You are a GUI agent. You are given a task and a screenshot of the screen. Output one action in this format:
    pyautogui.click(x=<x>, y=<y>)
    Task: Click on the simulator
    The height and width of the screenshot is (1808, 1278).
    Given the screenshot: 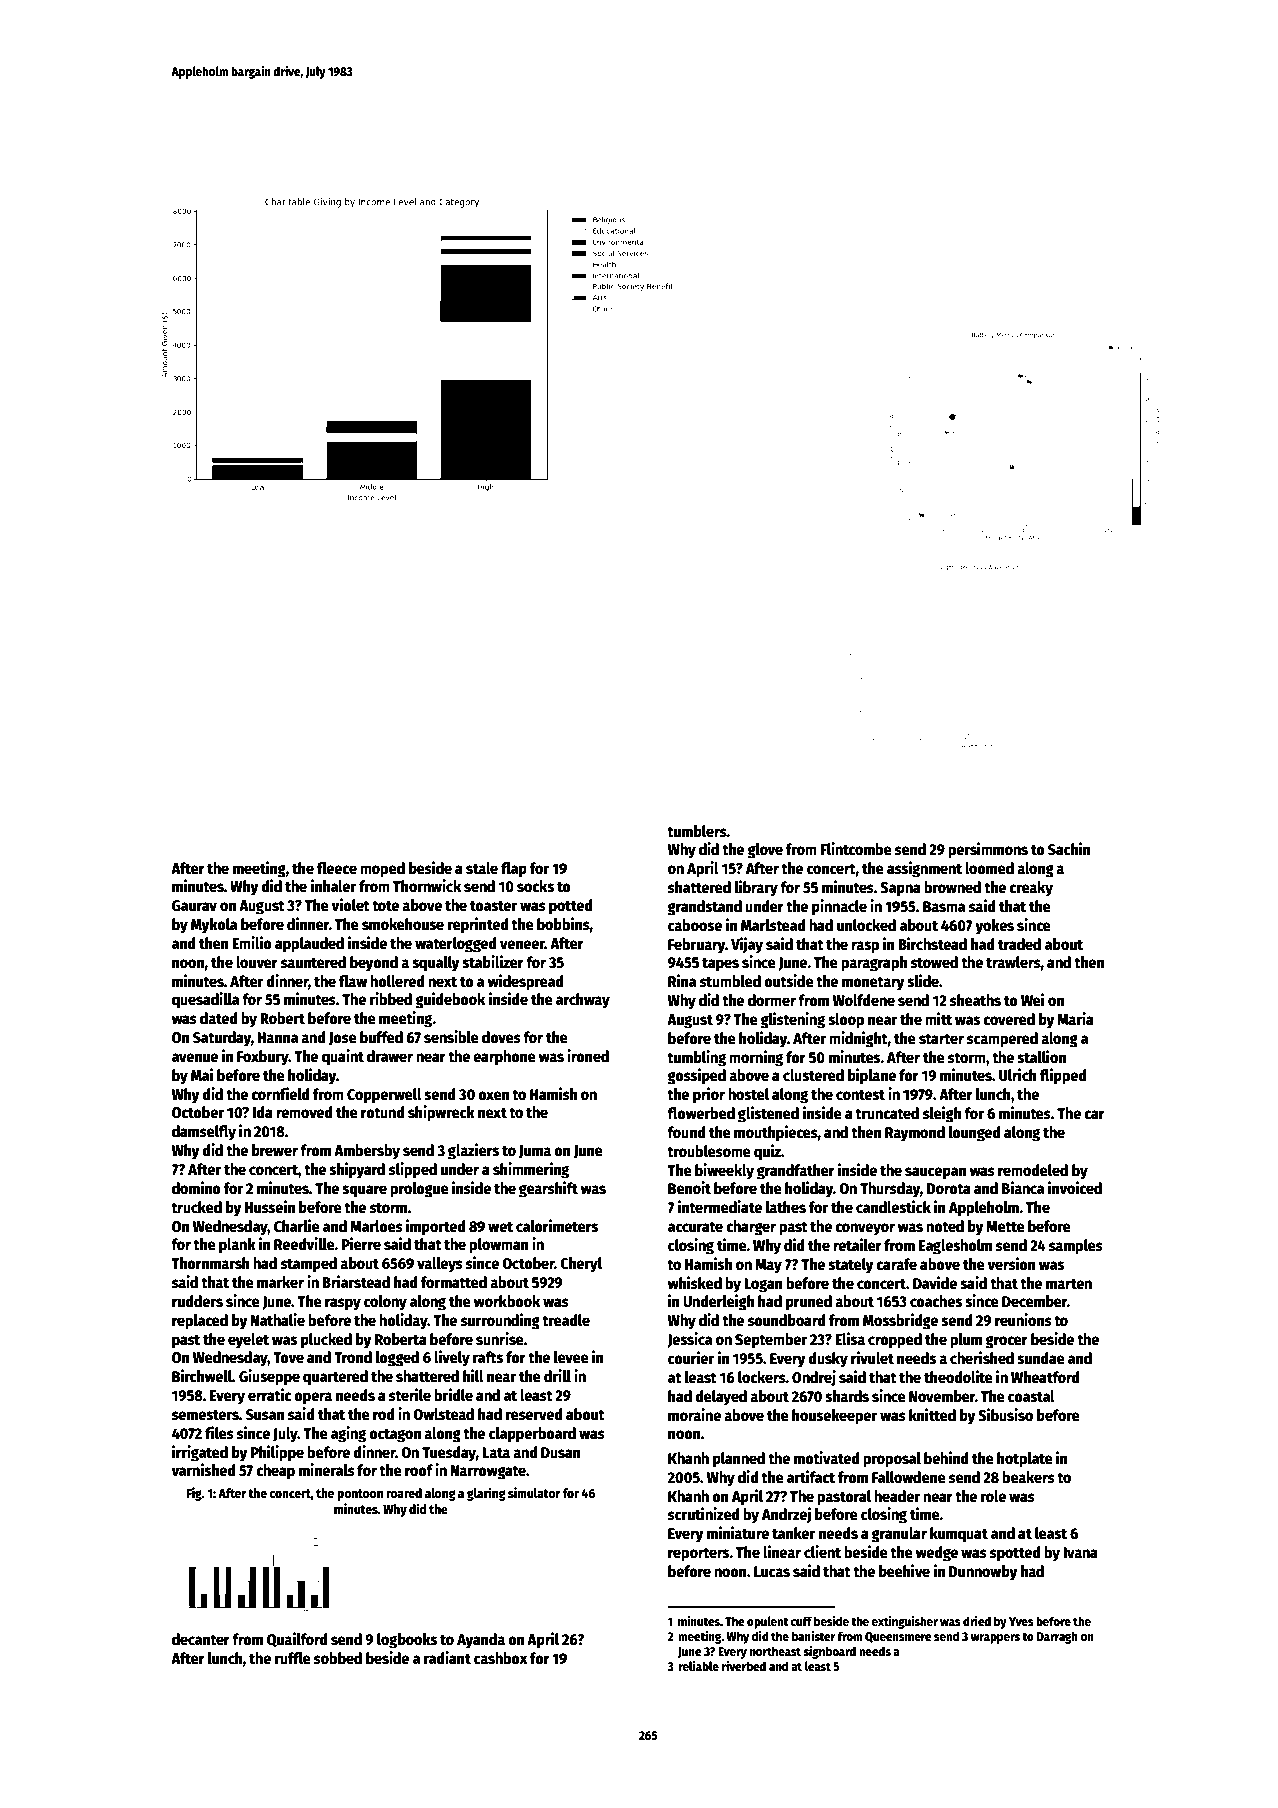 What is the action you would take?
    pyautogui.click(x=534, y=1492)
